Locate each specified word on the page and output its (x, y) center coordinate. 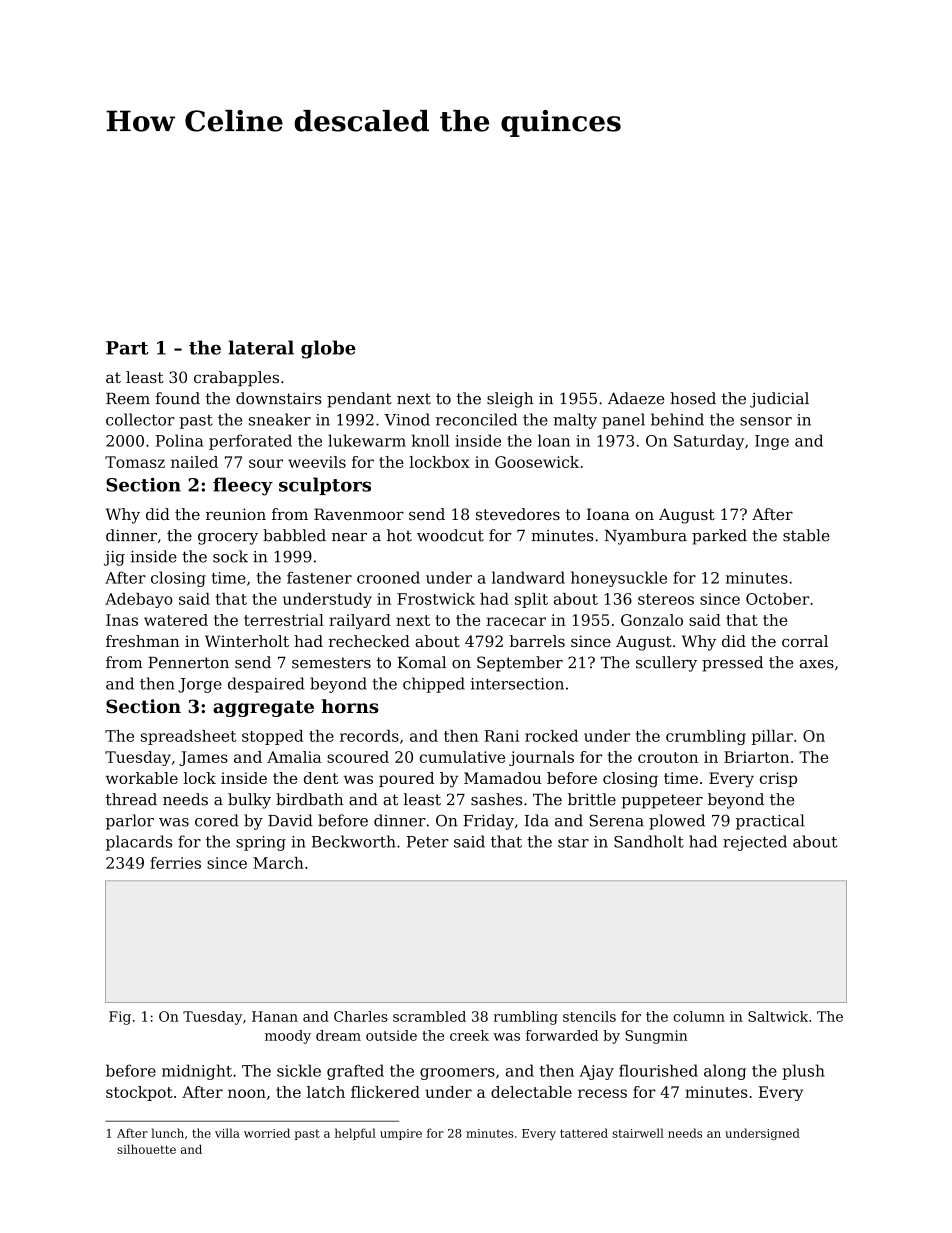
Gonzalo (652, 620)
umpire (401, 1134)
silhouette (146, 1149)
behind (677, 419)
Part (127, 348)
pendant (359, 400)
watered (176, 620)
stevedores (518, 514)
